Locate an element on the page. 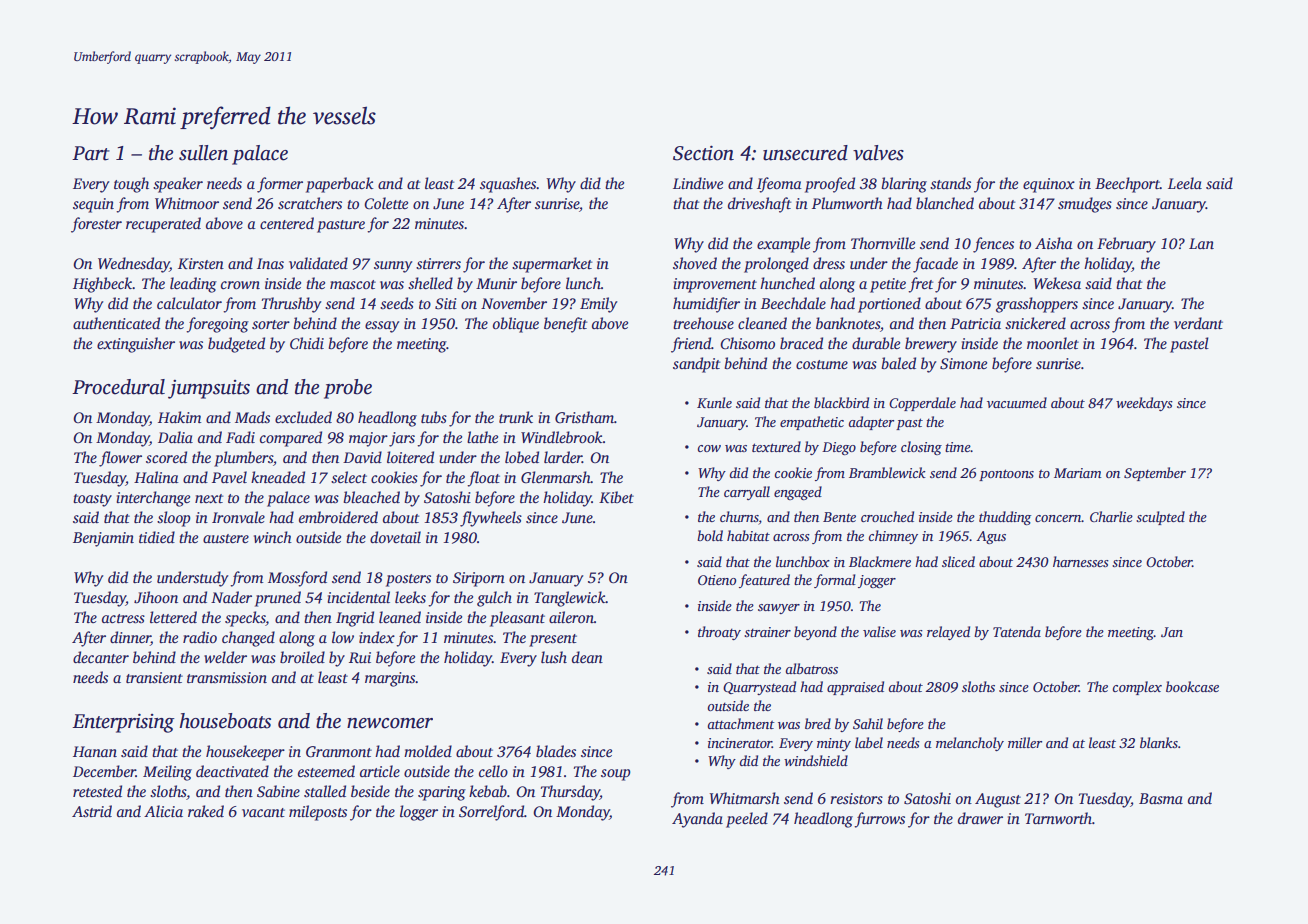 Image resolution: width=1308 pixels, height=924 pixels. former is located at coordinates (280, 185).
